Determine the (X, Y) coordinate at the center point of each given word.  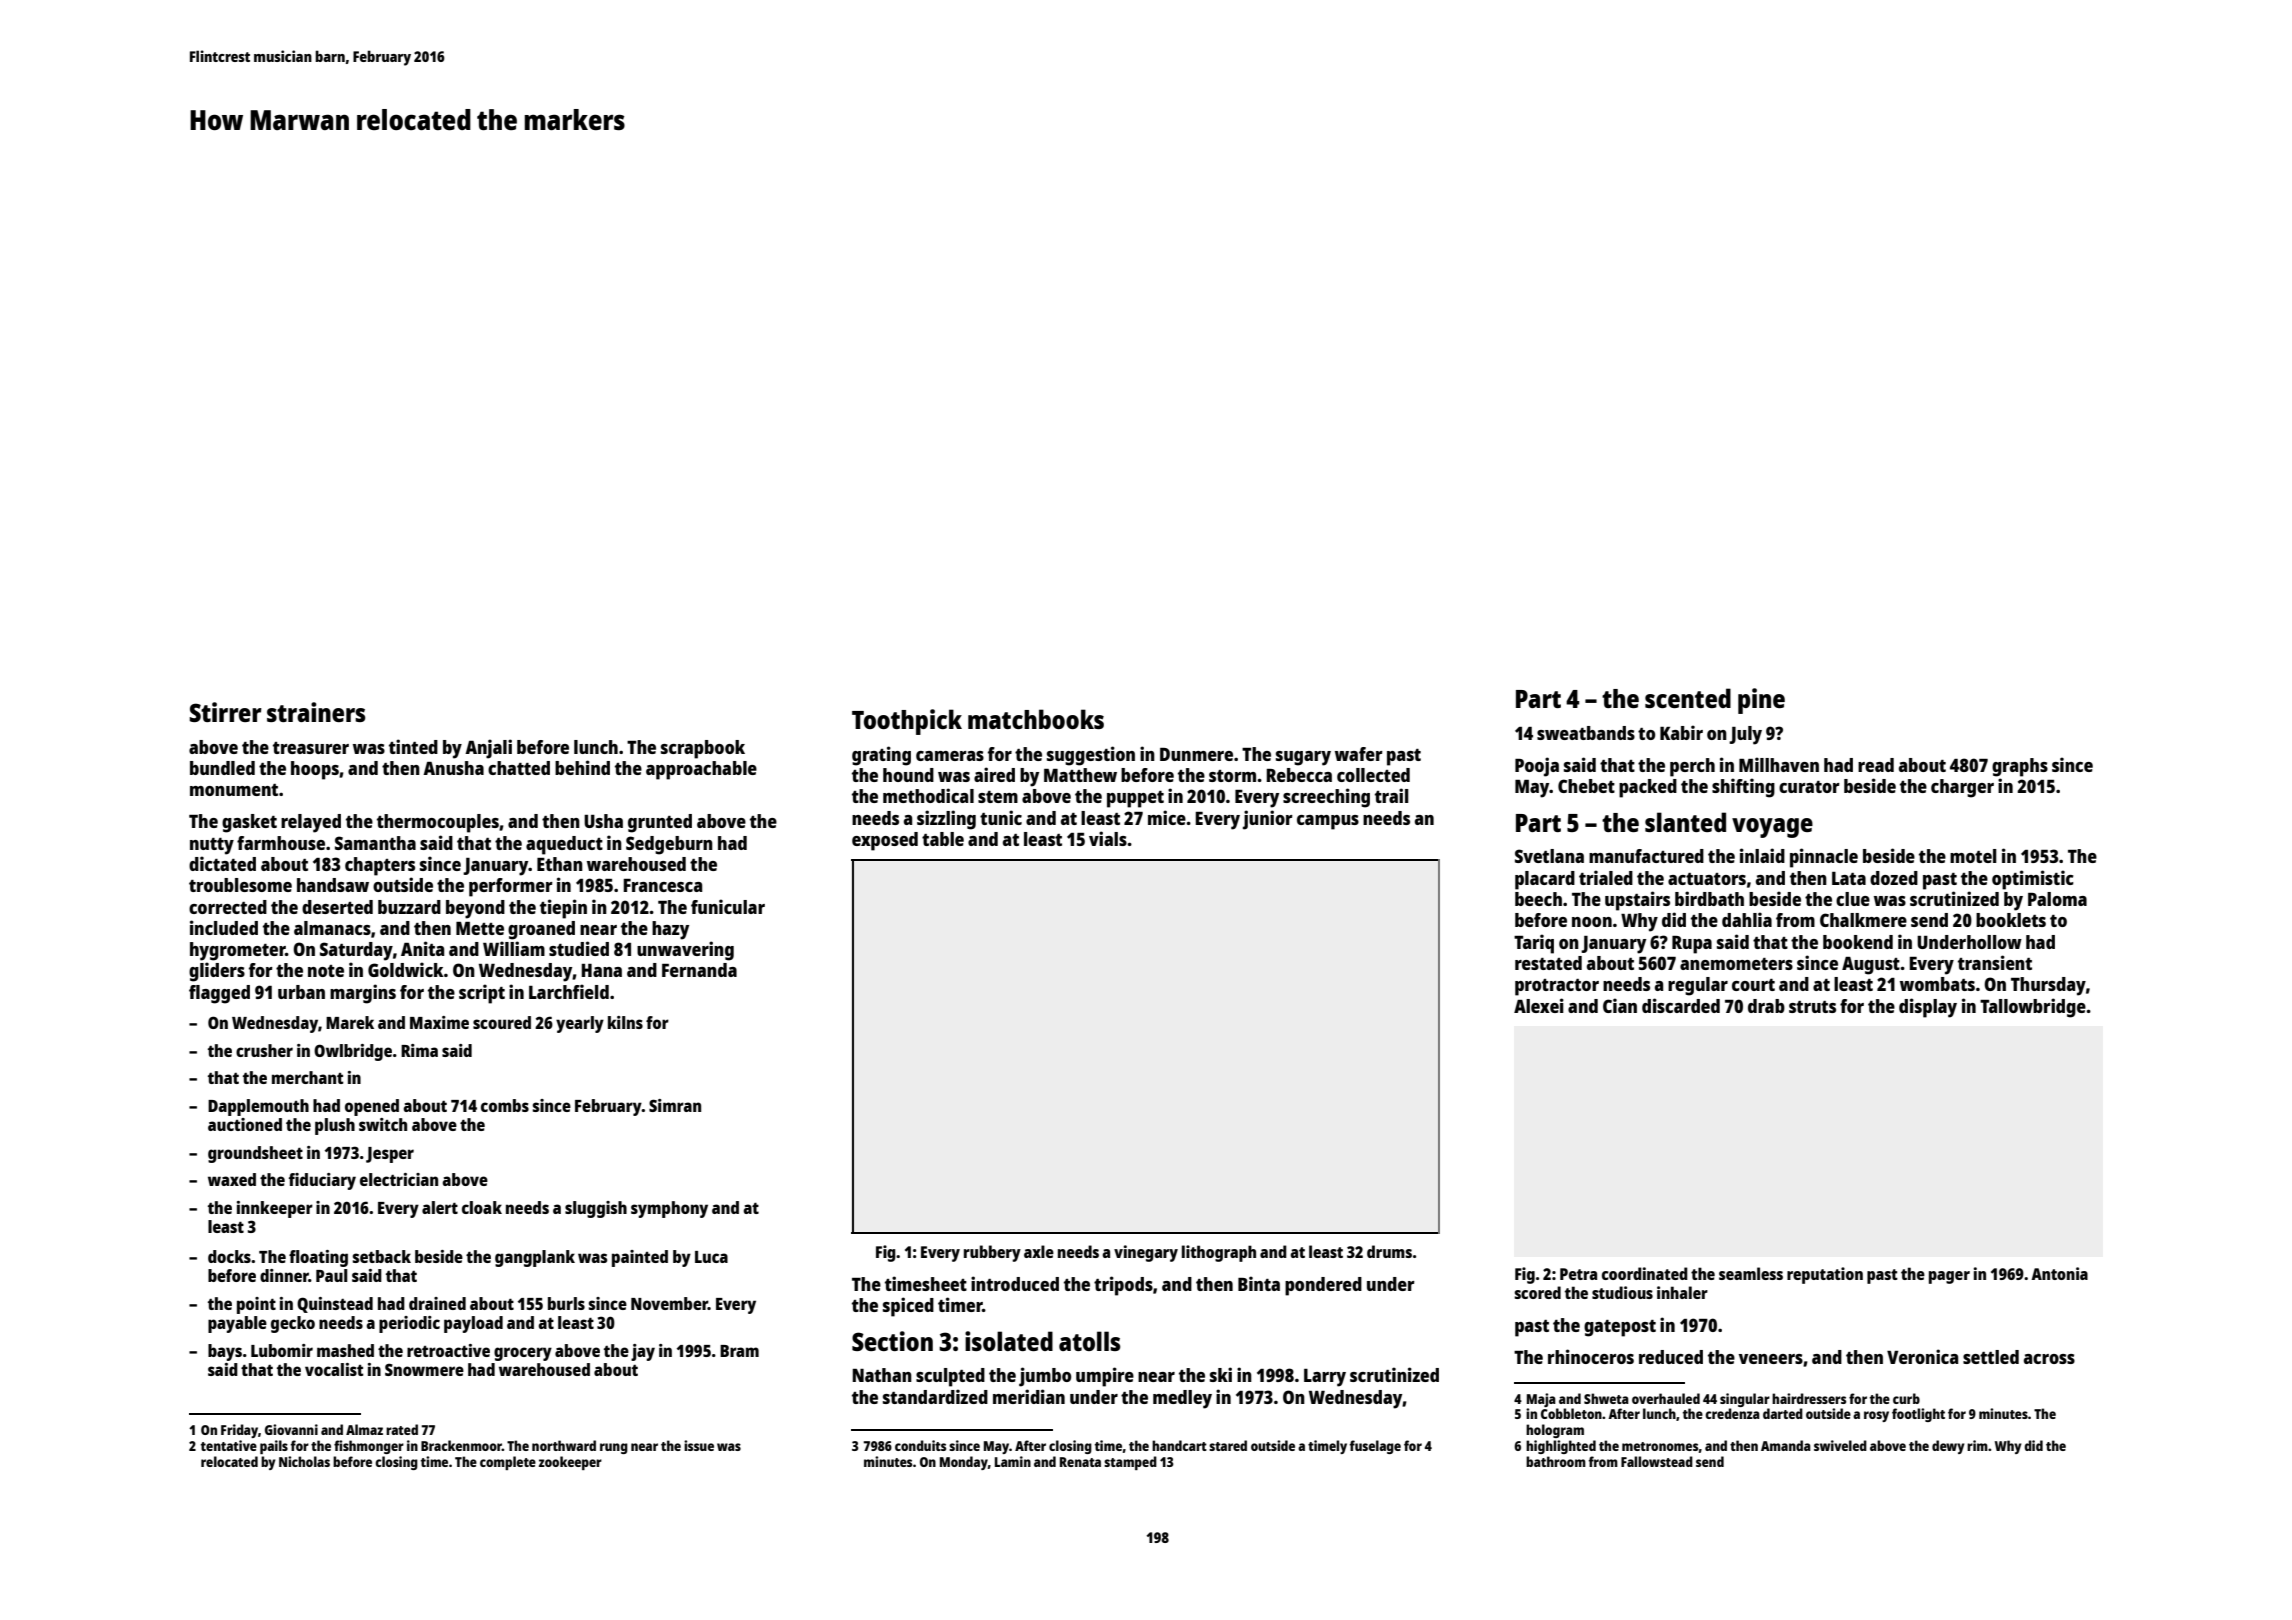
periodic (409, 1324)
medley (1182, 1399)
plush (335, 1126)
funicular (728, 906)
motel (1973, 856)
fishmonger (369, 1447)
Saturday (356, 951)
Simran (675, 1105)
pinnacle (1824, 858)
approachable (701, 770)
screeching (1326, 798)
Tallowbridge (2033, 1008)
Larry (1325, 1378)
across (2049, 1359)
